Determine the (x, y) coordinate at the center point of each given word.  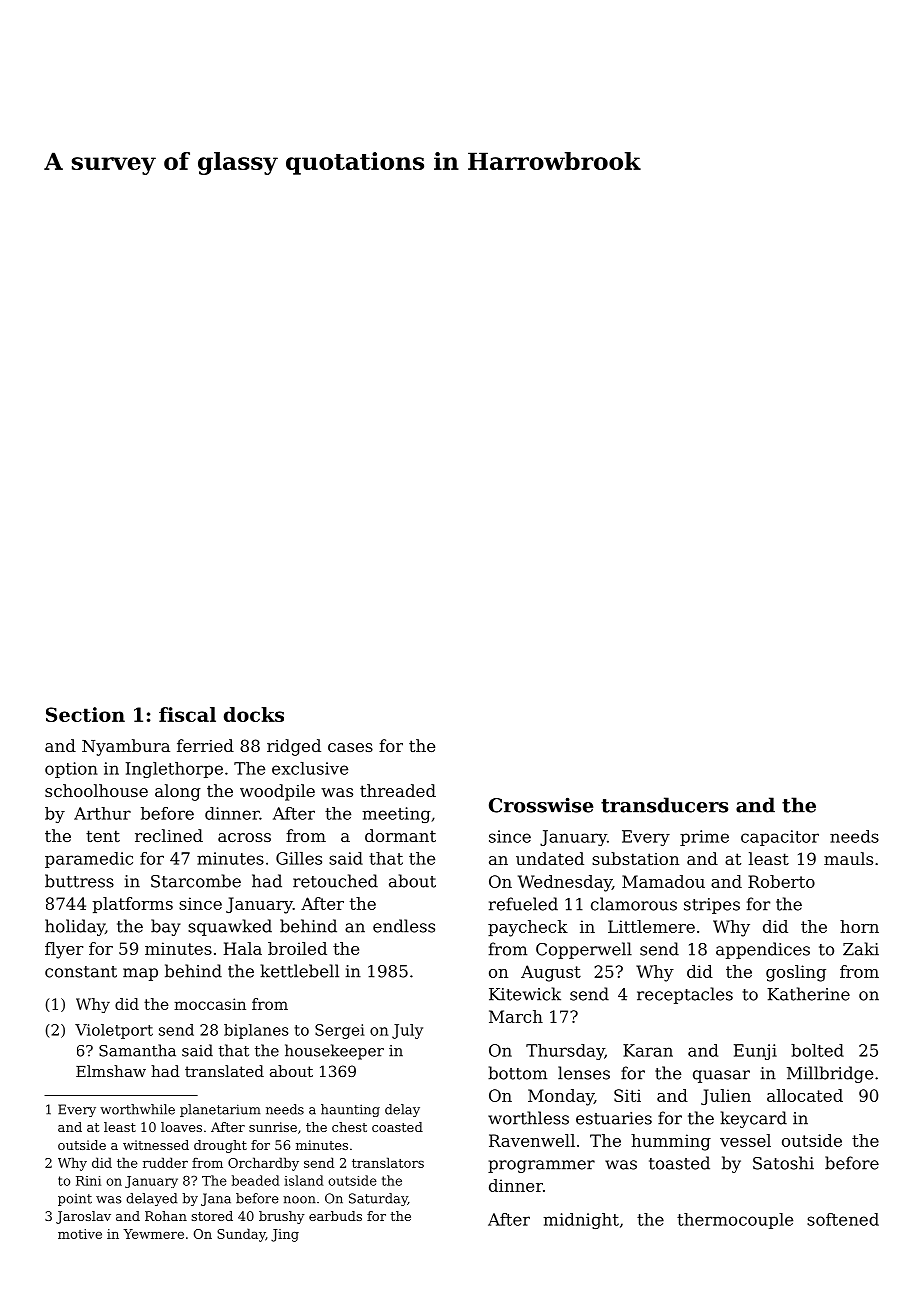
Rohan (166, 1216)
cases (350, 747)
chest (349, 1127)
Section (85, 714)
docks (254, 714)
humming (671, 1142)
